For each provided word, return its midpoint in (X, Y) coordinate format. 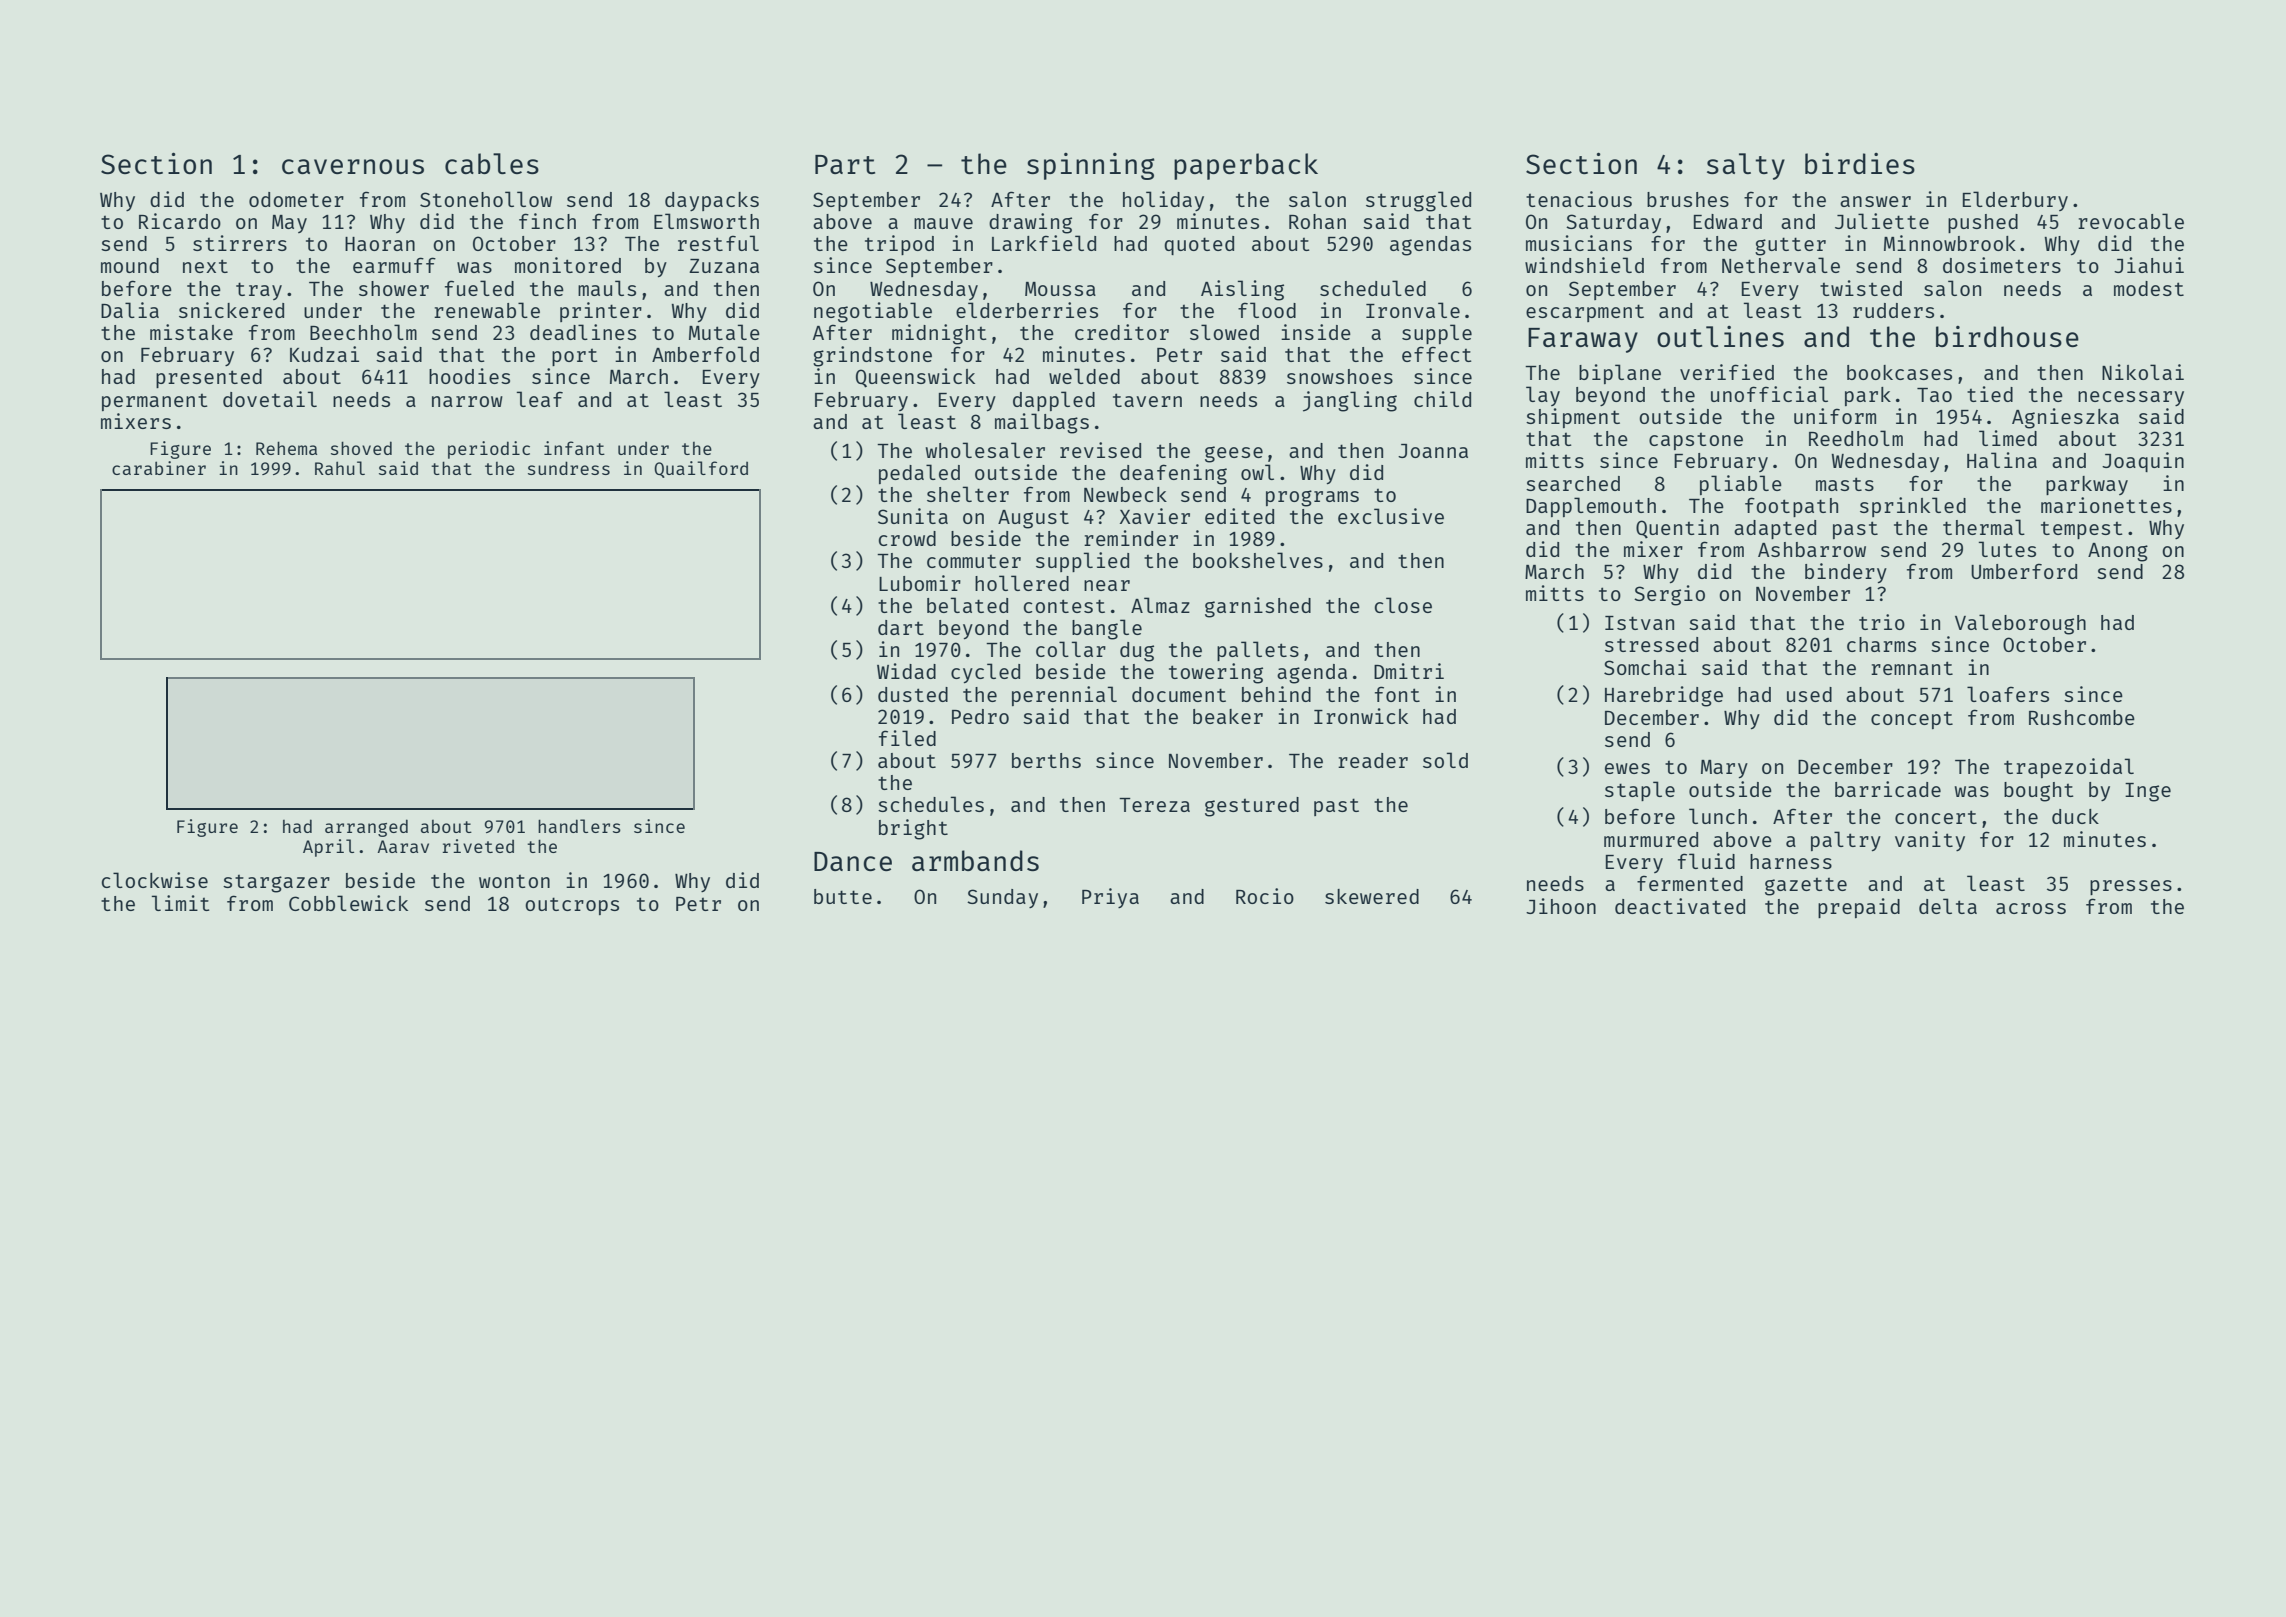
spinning (1090, 166)
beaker (1228, 716)
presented (209, 378)
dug (1137, 652)
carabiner (159, 468)
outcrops (572, 906)
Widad (906, 671)
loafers (2008, 694)
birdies (1860, 163)
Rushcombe (2082, 717)
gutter (1790, 246)
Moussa (1060, 289)
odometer (296, 199)
